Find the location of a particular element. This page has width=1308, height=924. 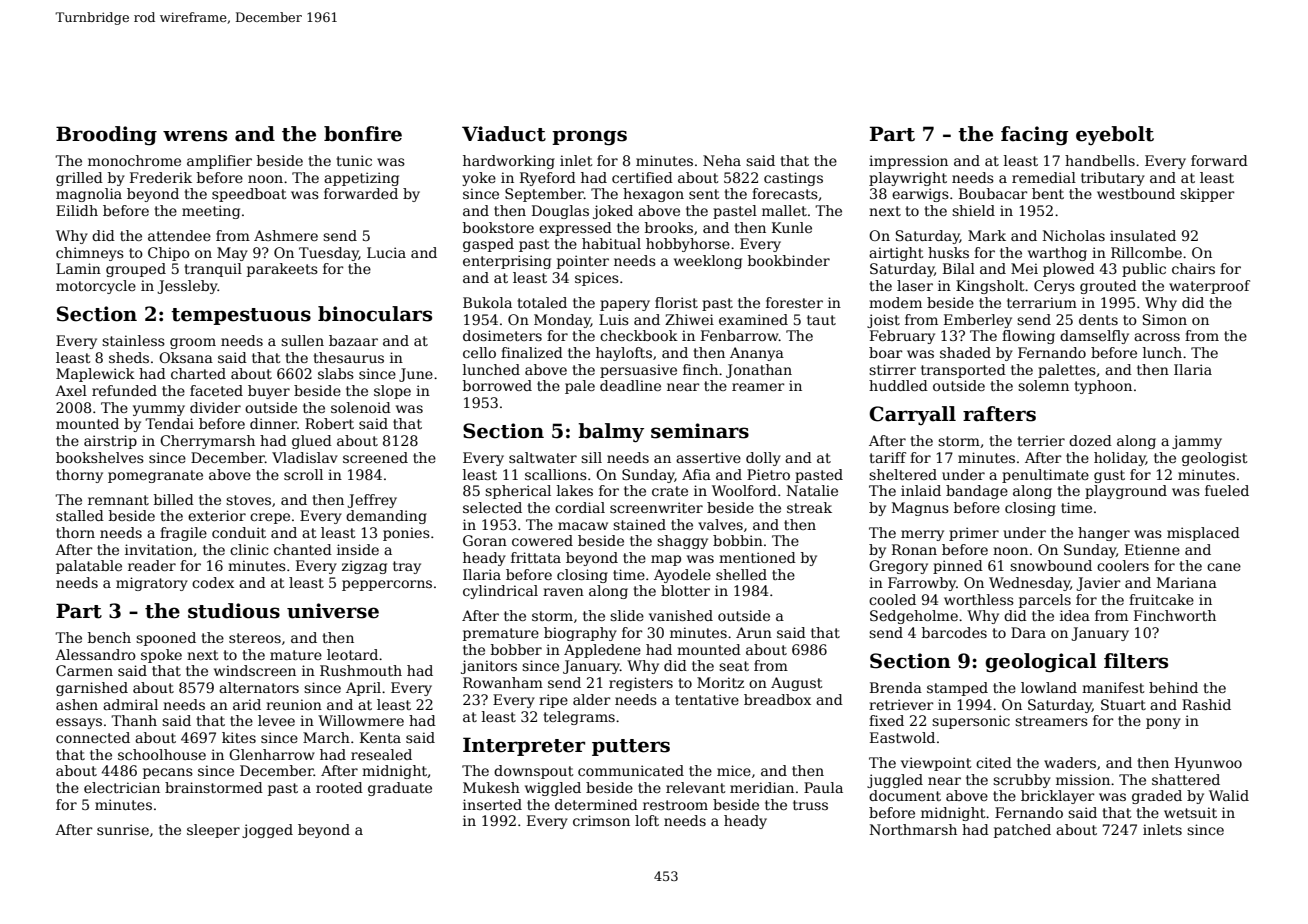

kites is located at coordinates (239, 737).
